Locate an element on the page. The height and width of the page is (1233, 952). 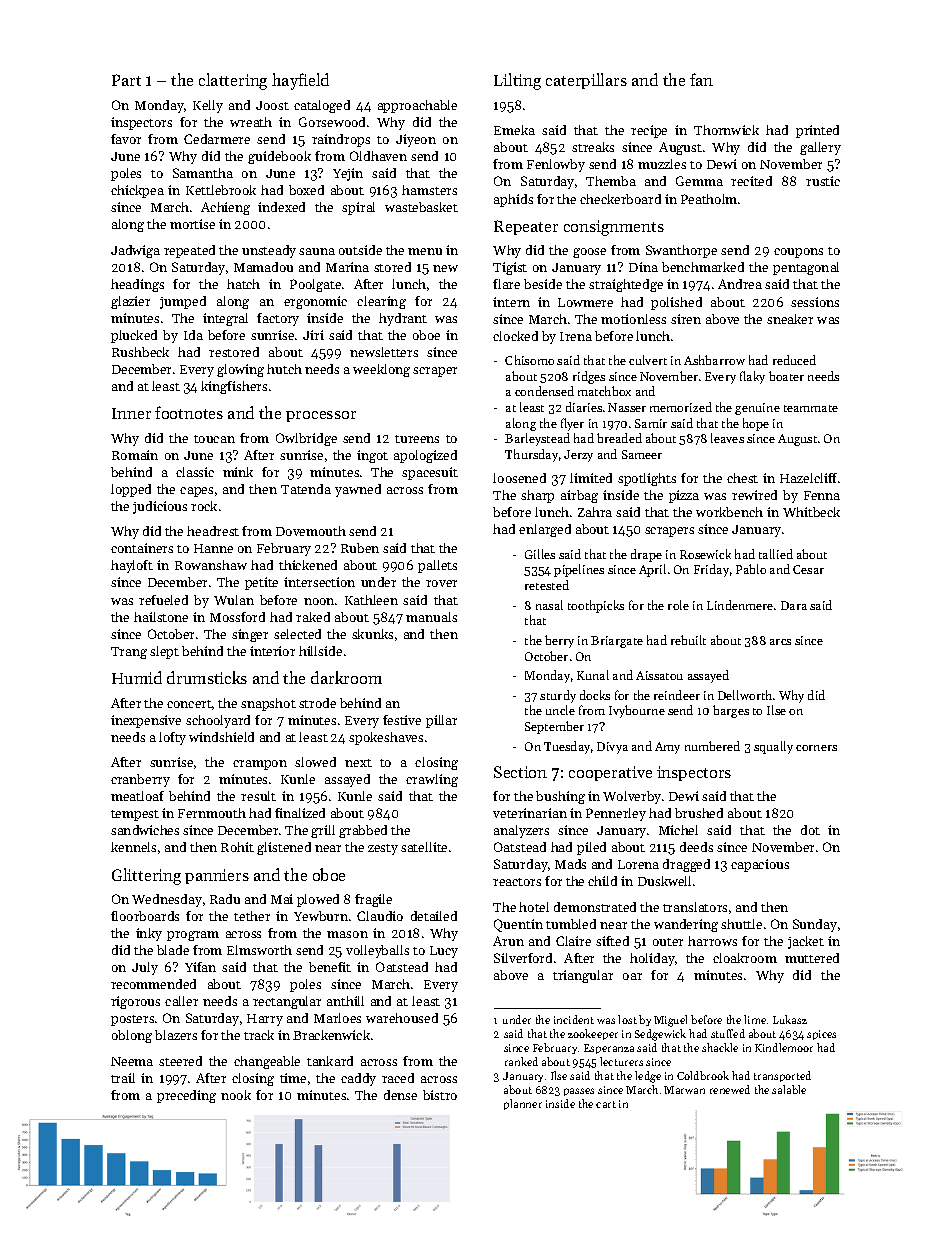
Inner is located at coordinates (131, 413).
